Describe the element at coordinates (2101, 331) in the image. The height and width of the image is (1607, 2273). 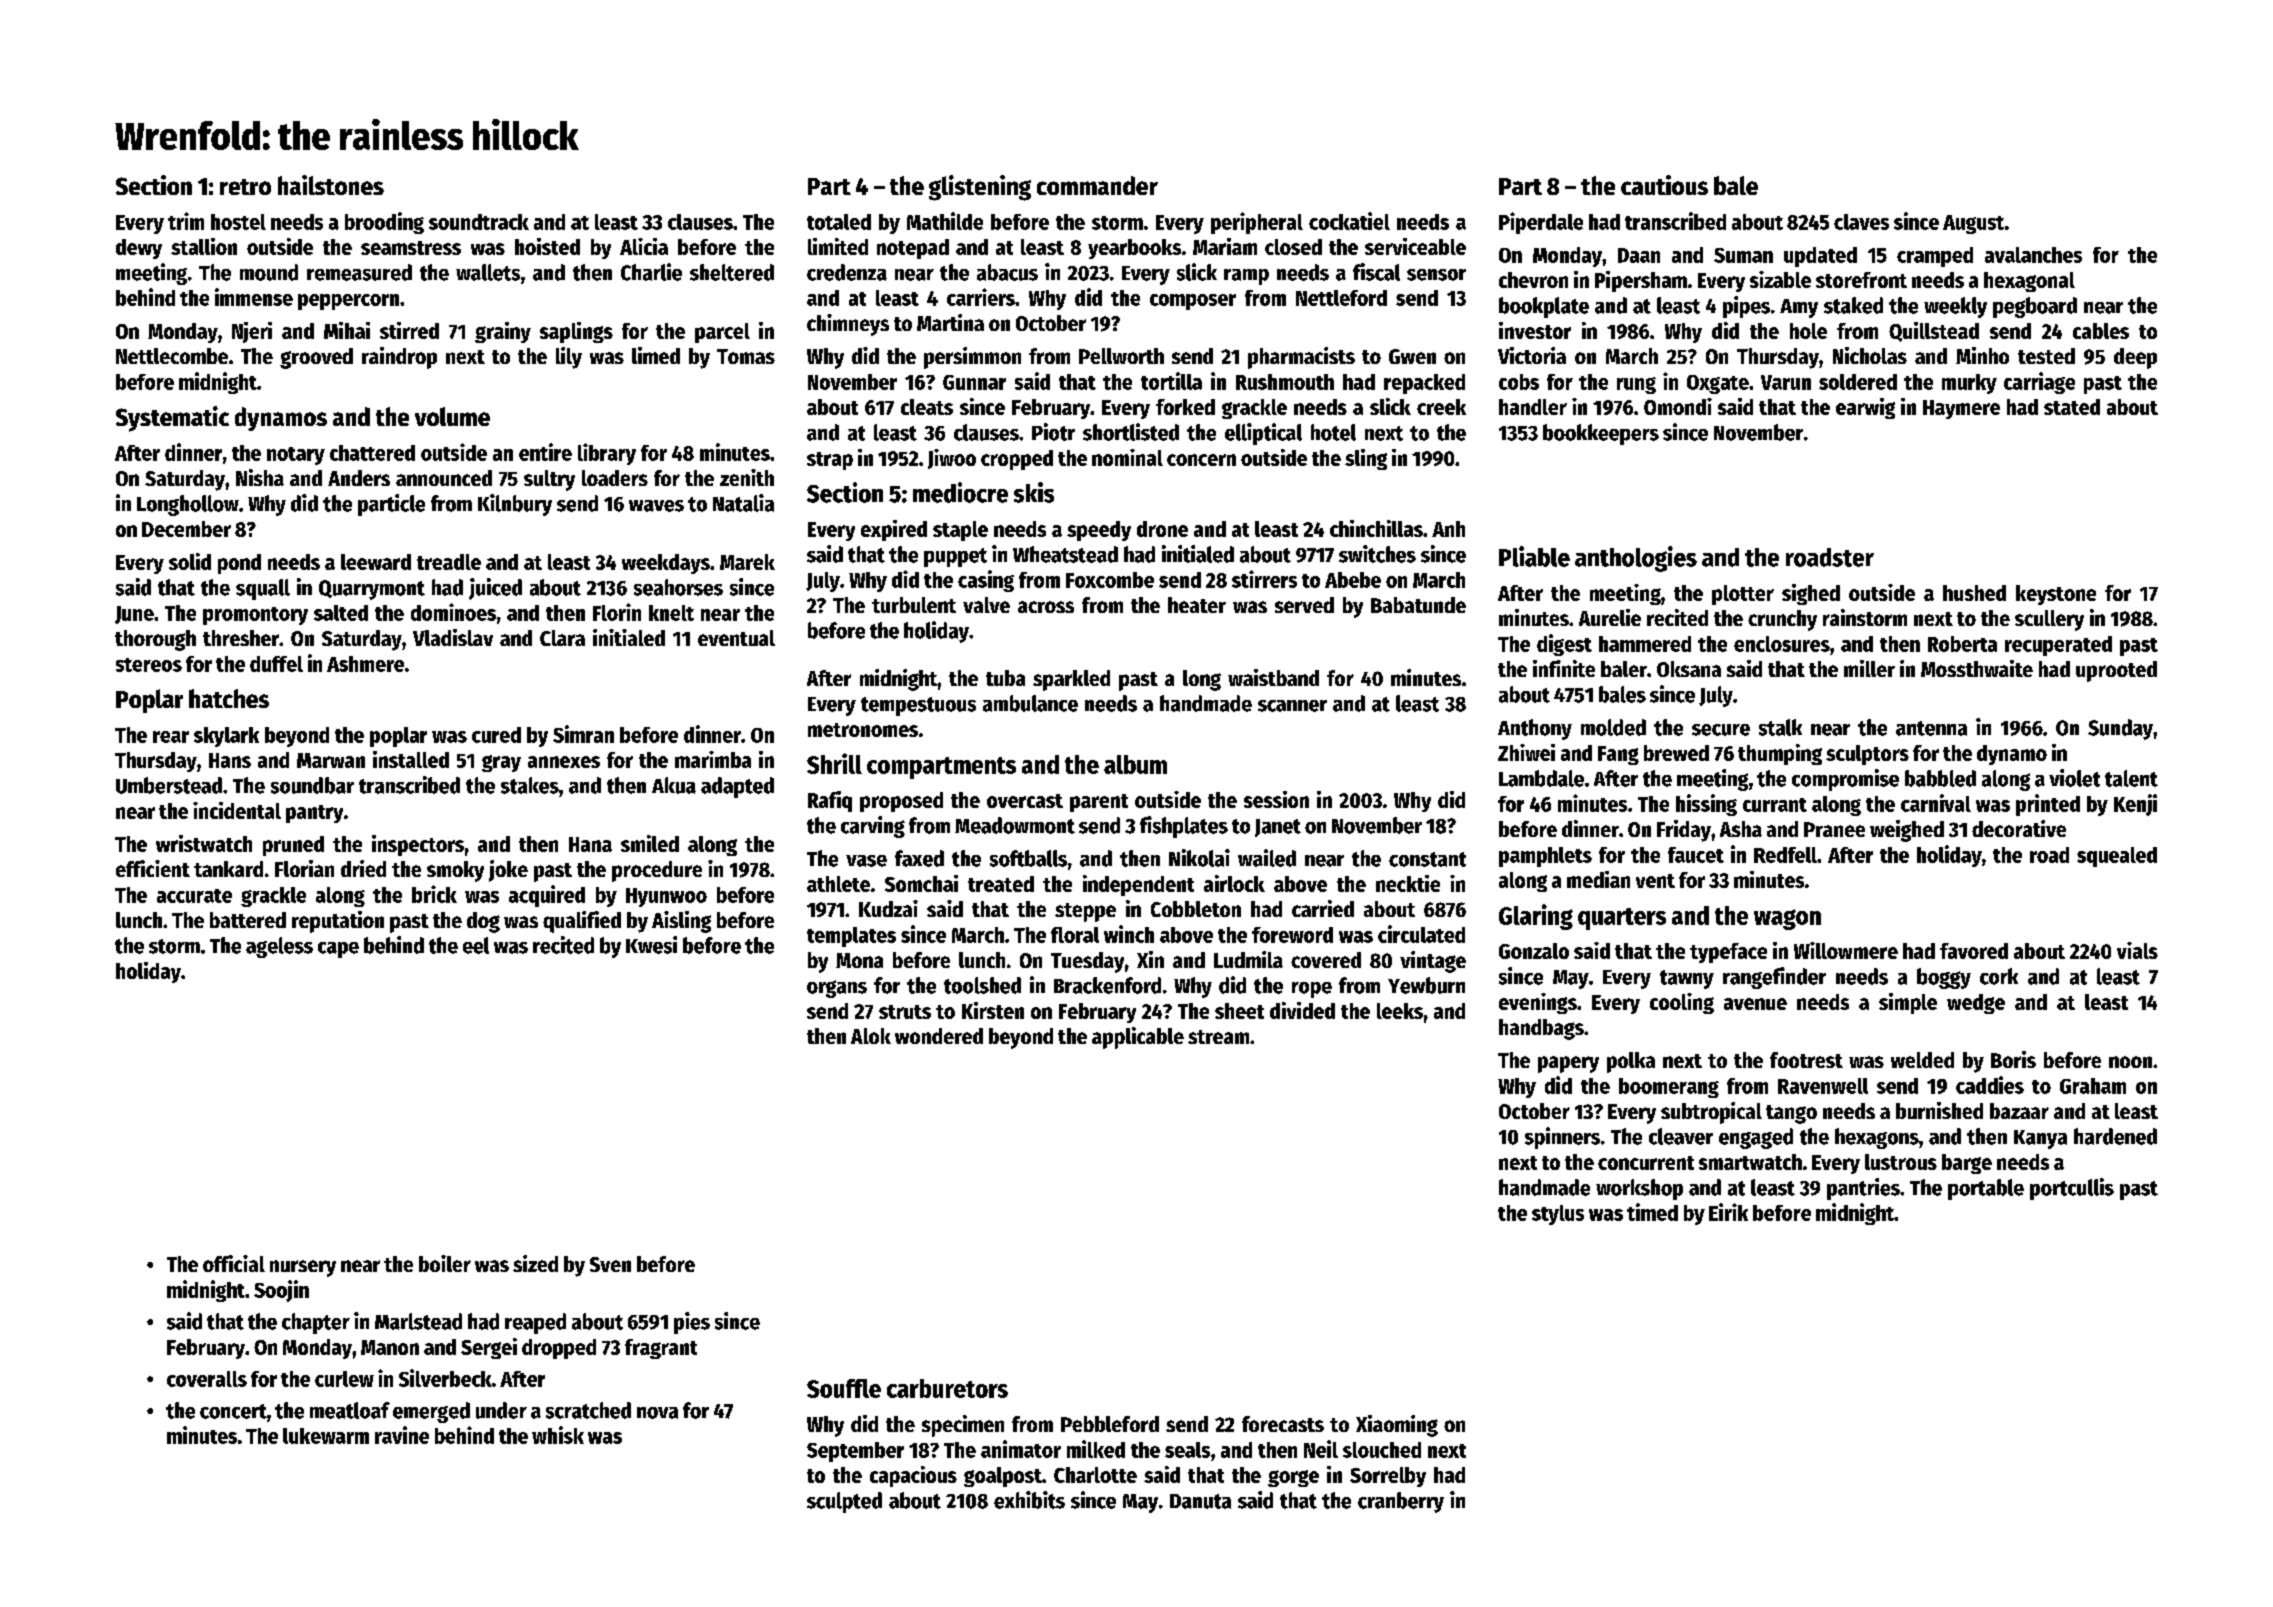
I see `cables` at that location.
